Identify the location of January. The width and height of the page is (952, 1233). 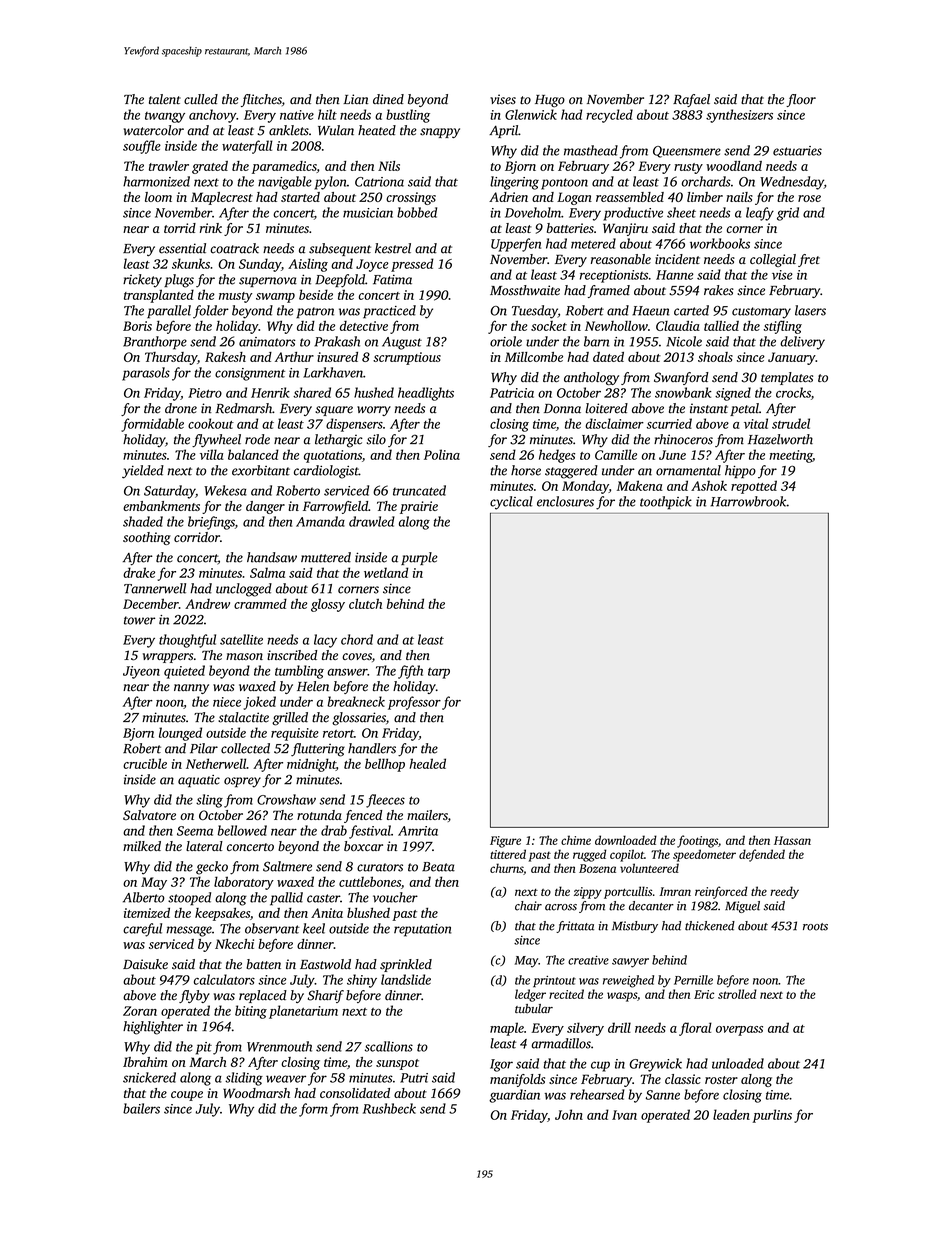
(792, 358).
